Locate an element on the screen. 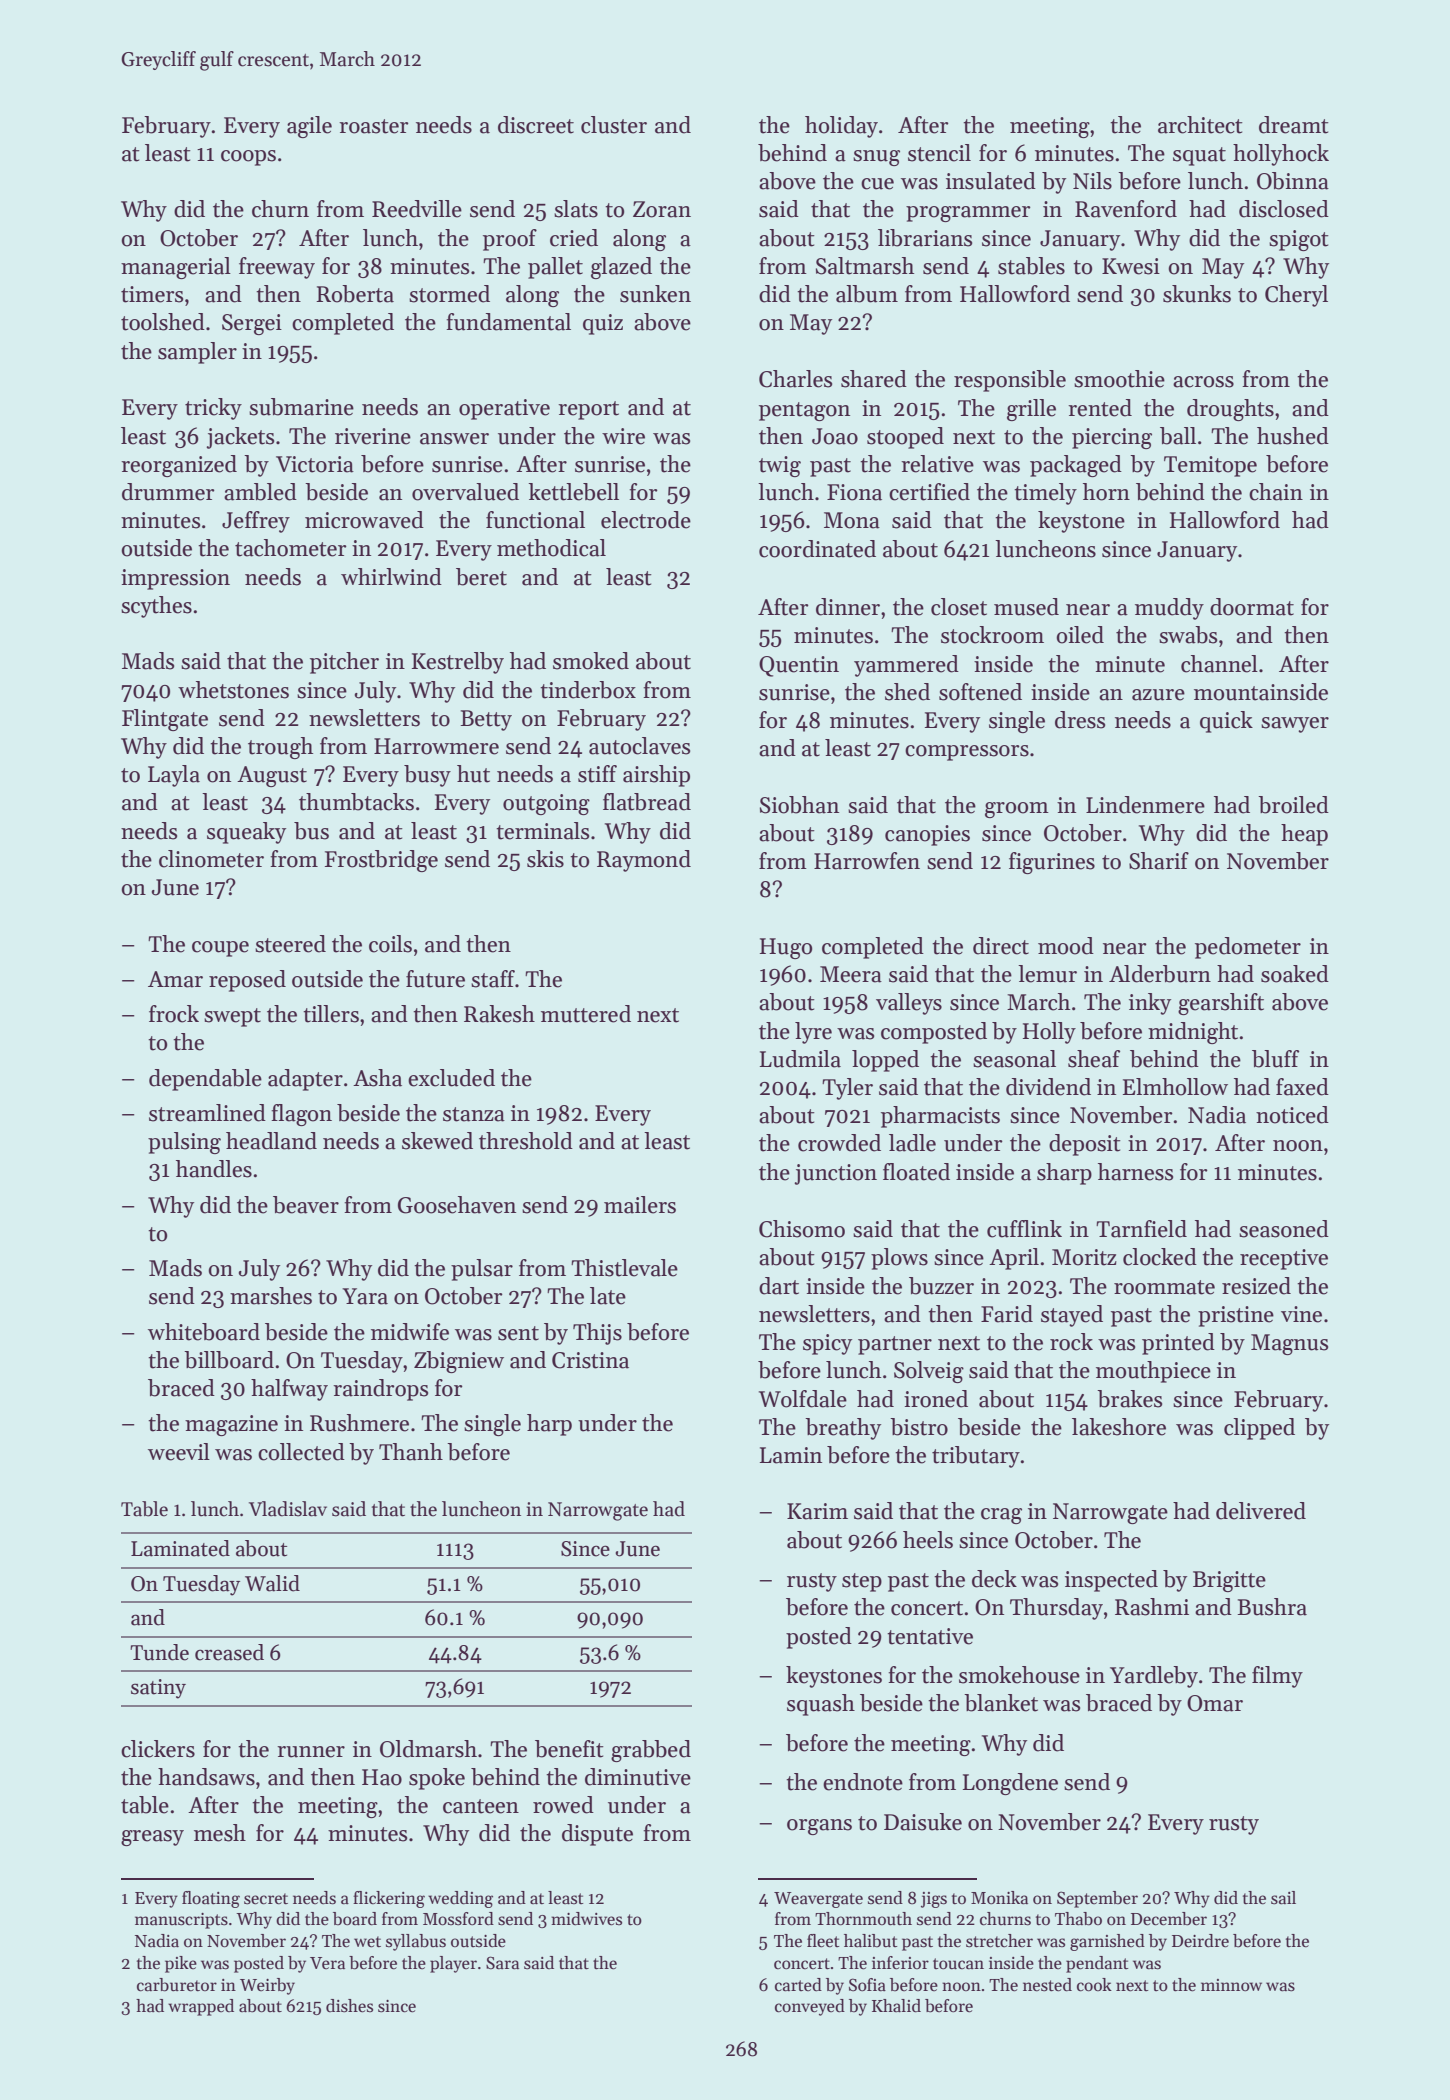  bistro is located at coordinates (919, 1427).
